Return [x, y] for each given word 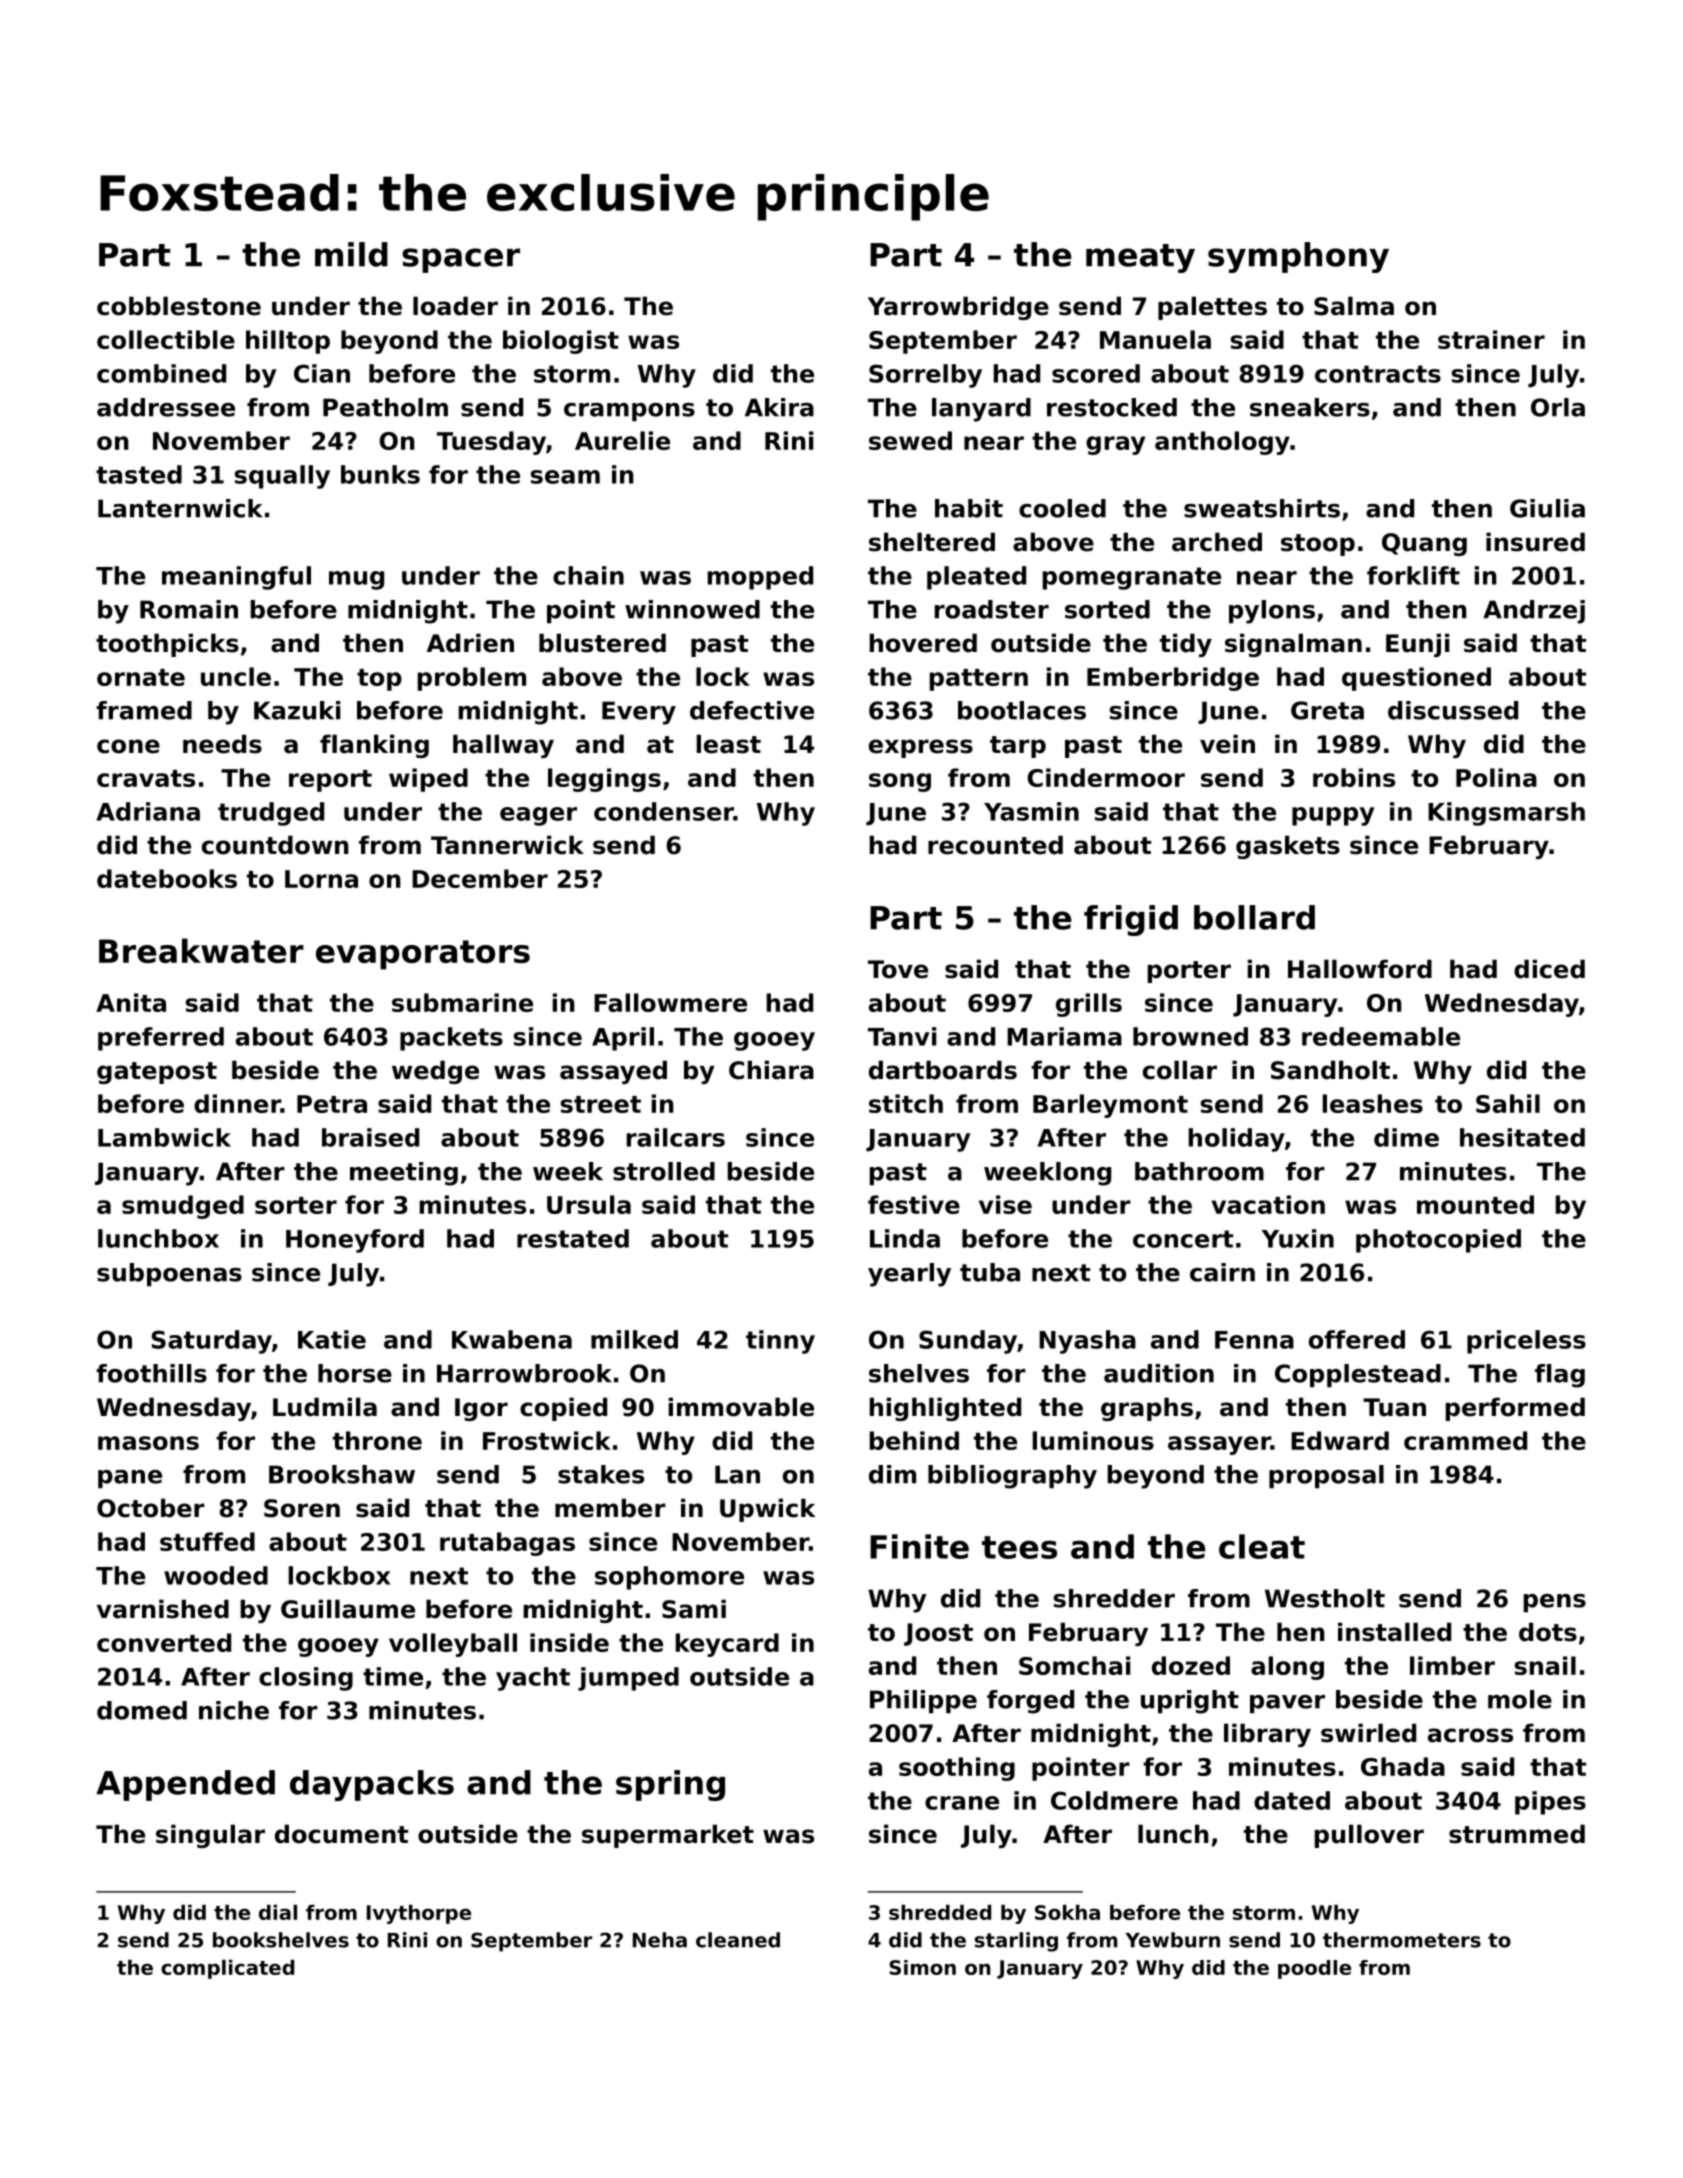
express [921, 748]
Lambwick [164, 1137]
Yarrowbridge [958, 308]
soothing [957, 1769]
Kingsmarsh [1506, 814]
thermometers [1402, 1940]
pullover [1369, 1836]
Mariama [1064, 1036]
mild [351, 254]
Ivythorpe [419, 1914]
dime [1406, 1137]
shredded [940, 1912]
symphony [1298, 257]
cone [128, 746]
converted [164, 1642]
